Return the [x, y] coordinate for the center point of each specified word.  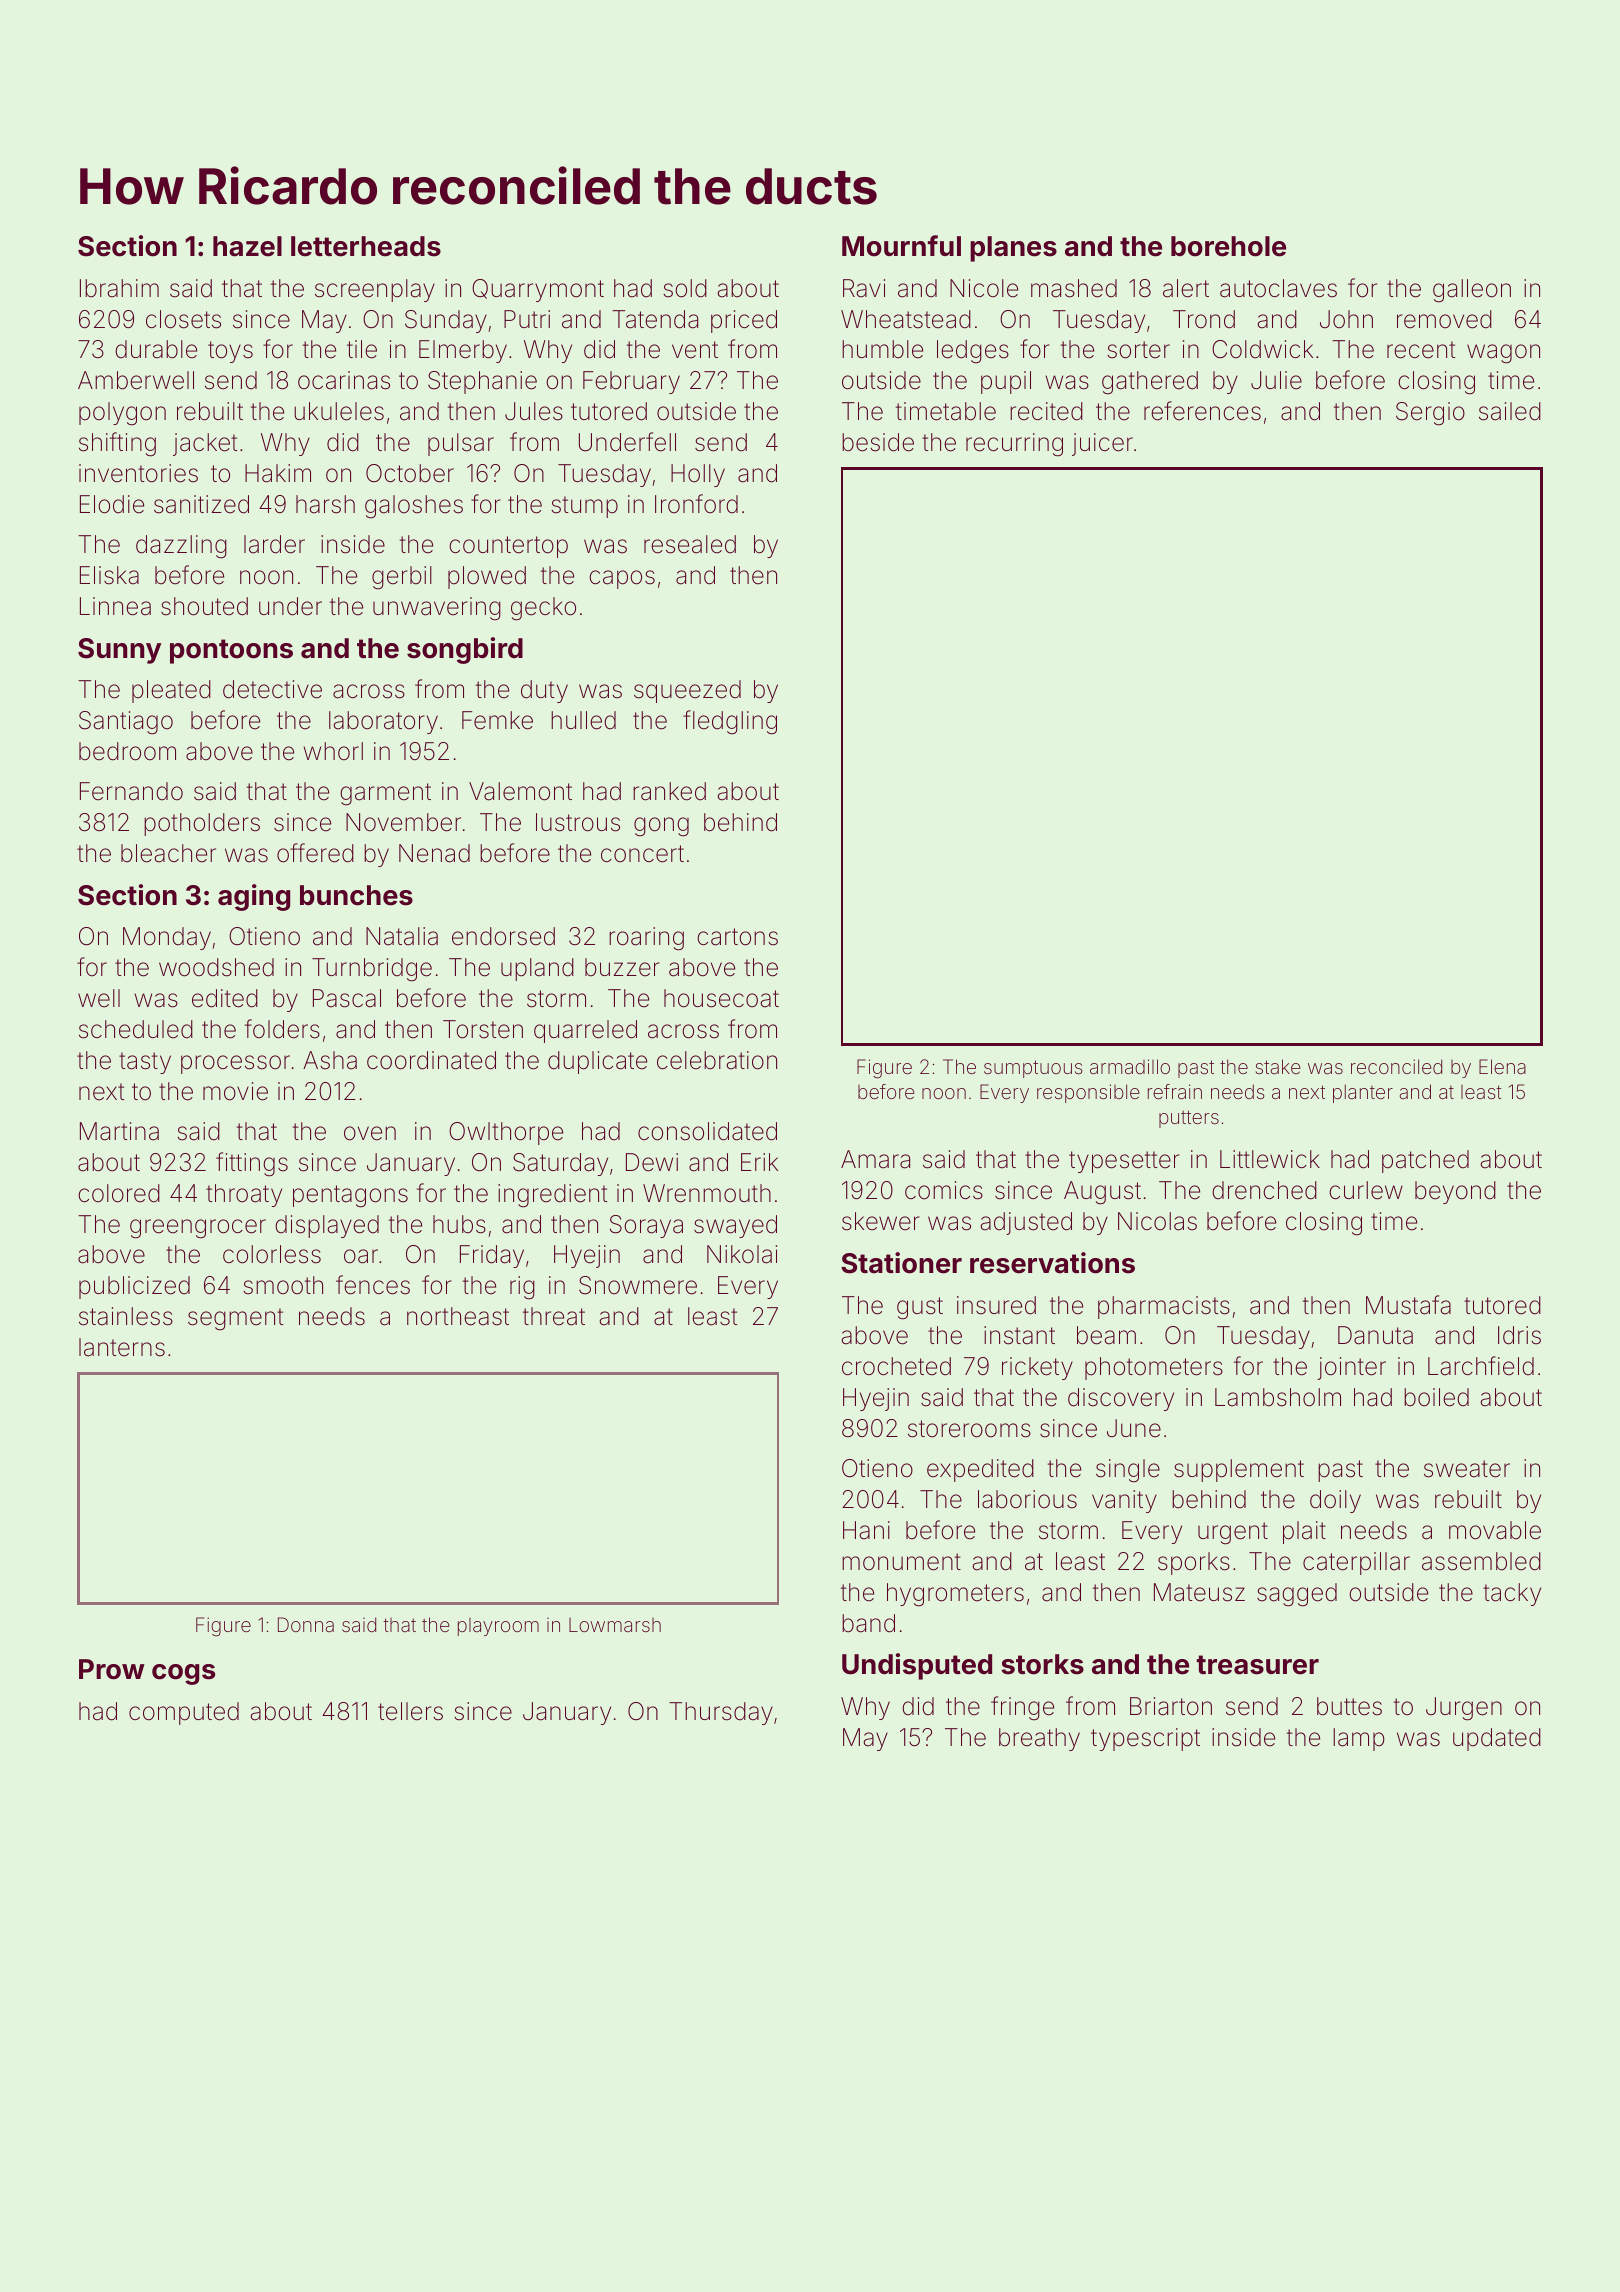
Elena [1502, 1066]
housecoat [721, 998]
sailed [1510, 411]
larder [274, 544]
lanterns [122, 1347]
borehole [1228, 246]
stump [584, 507]
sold [685, 288]
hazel [247, 246]
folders [282, 1029]
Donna [306, 1624]
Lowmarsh [615, 1625]
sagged [1297, 1595]
